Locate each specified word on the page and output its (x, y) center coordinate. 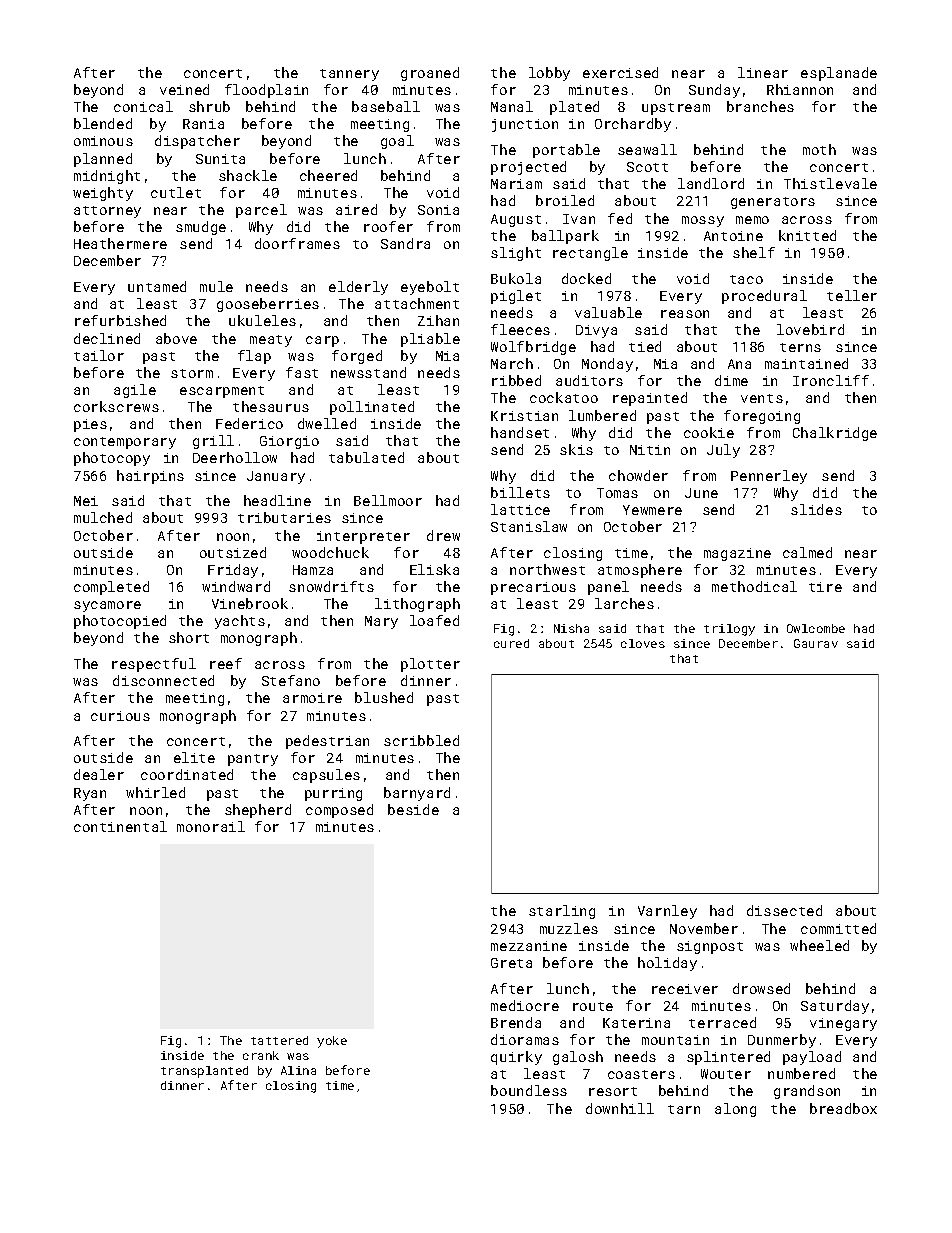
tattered (279, 1040)
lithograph (417, 605)
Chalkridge (835, 434)
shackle (248, 175)
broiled (565, 200)
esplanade (839, 74)
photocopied (120, 622)
